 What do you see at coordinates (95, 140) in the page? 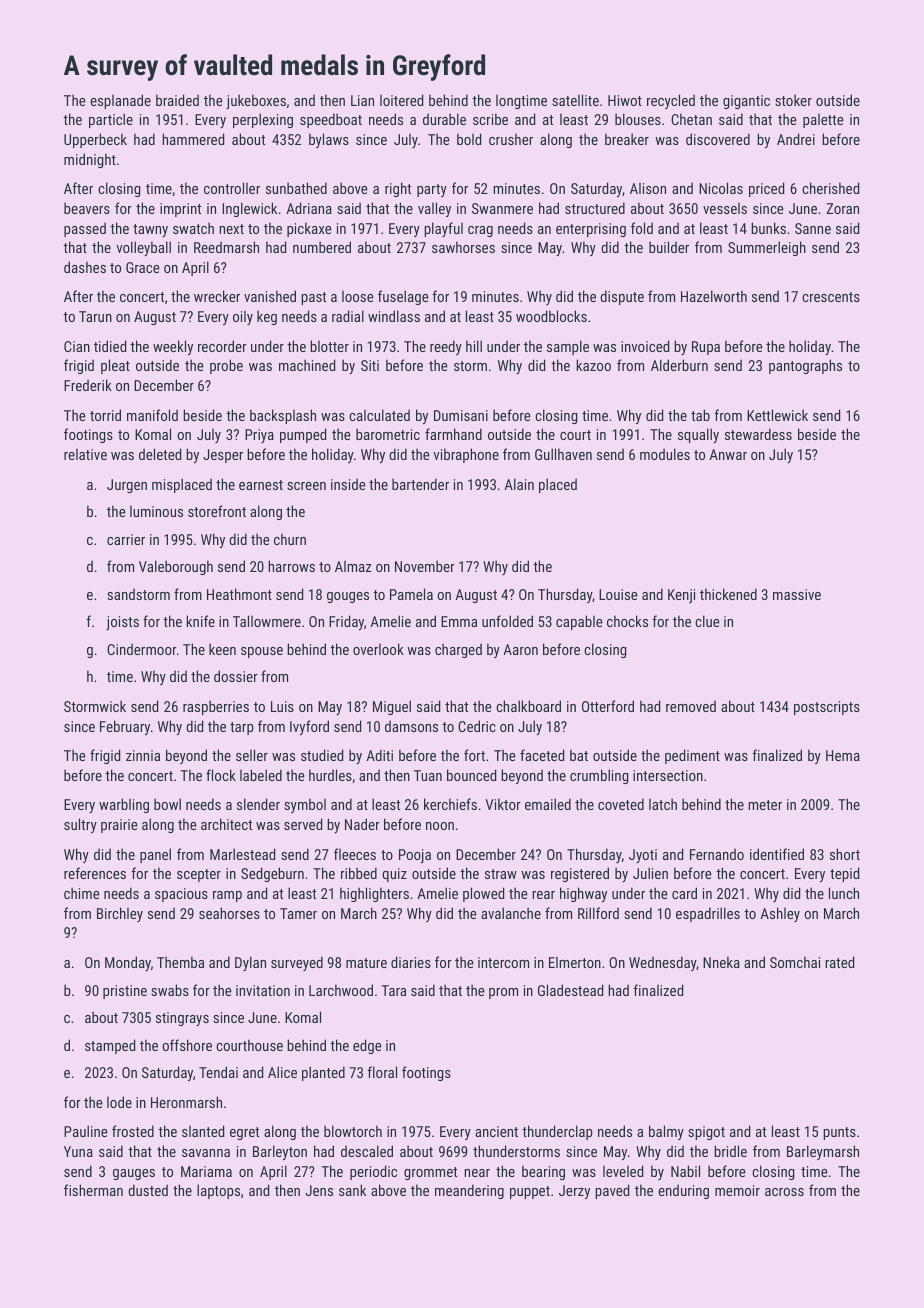
I see `Upperbeck` at bounding box center [95, 140].
